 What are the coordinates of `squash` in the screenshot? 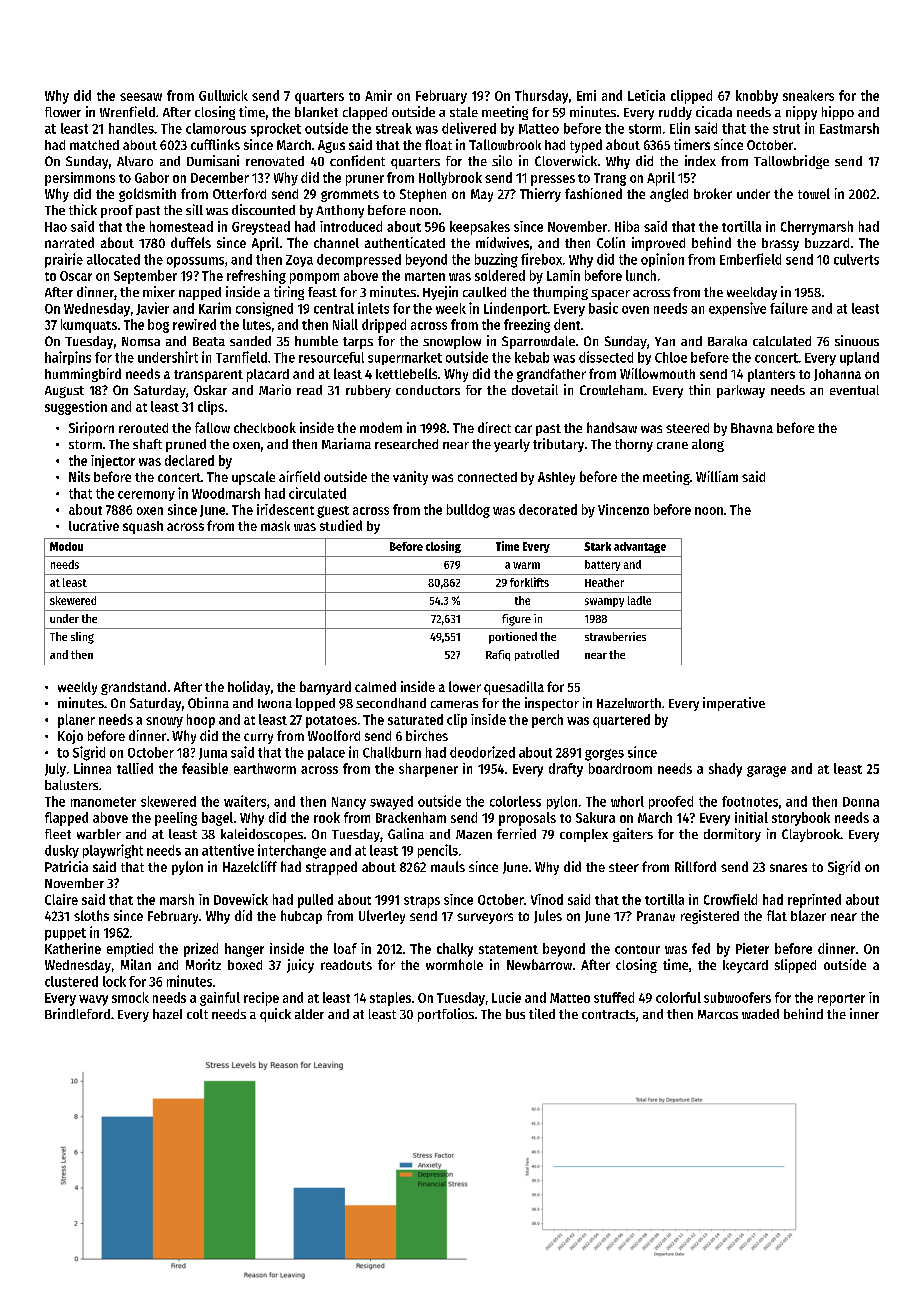 It's located at (143, 527).
